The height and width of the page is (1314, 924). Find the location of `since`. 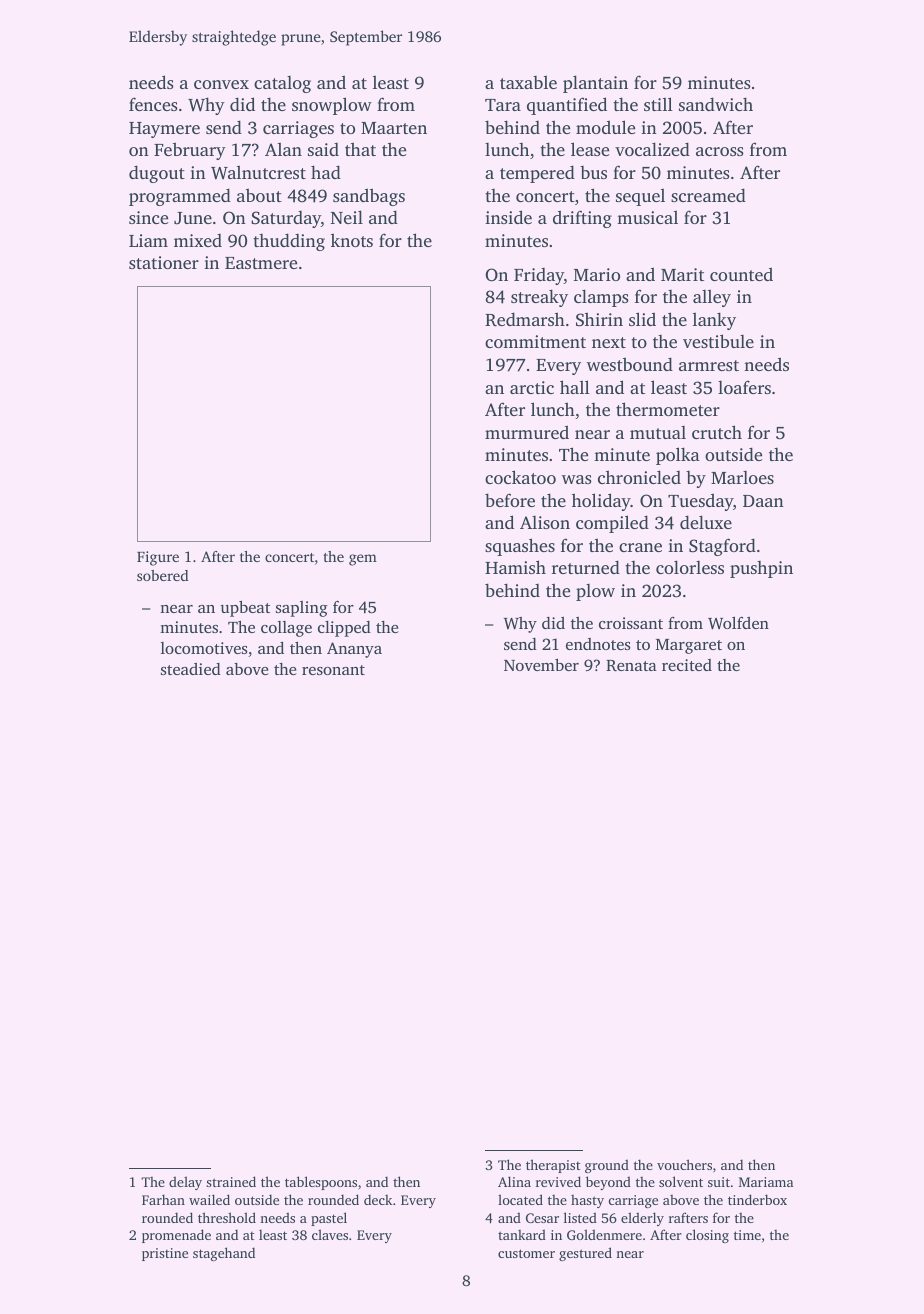

since is located at coordinates (148, 217).
